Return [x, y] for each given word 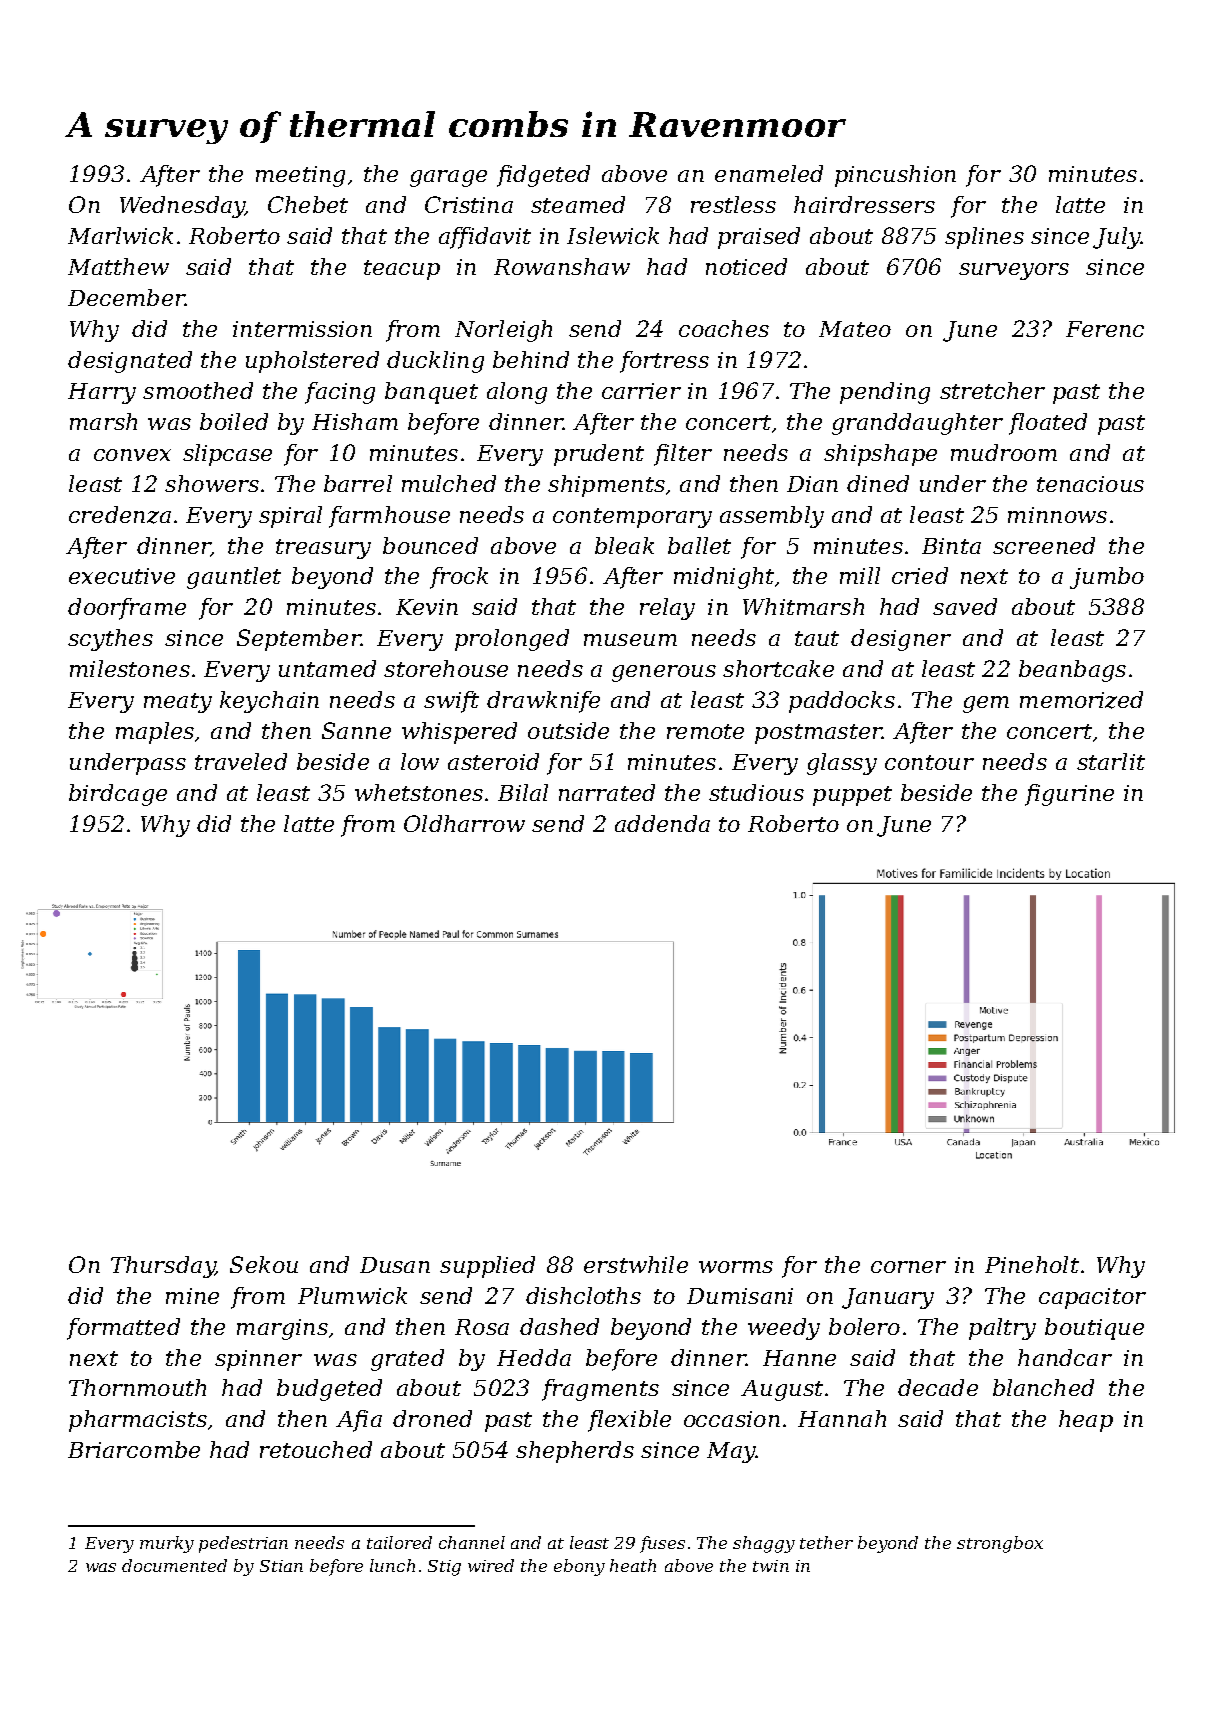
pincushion [895, 176]
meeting [300, 176]
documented [174, 1565]
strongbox [1000, 1544]
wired [491, 1565]
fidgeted [543, 176]
